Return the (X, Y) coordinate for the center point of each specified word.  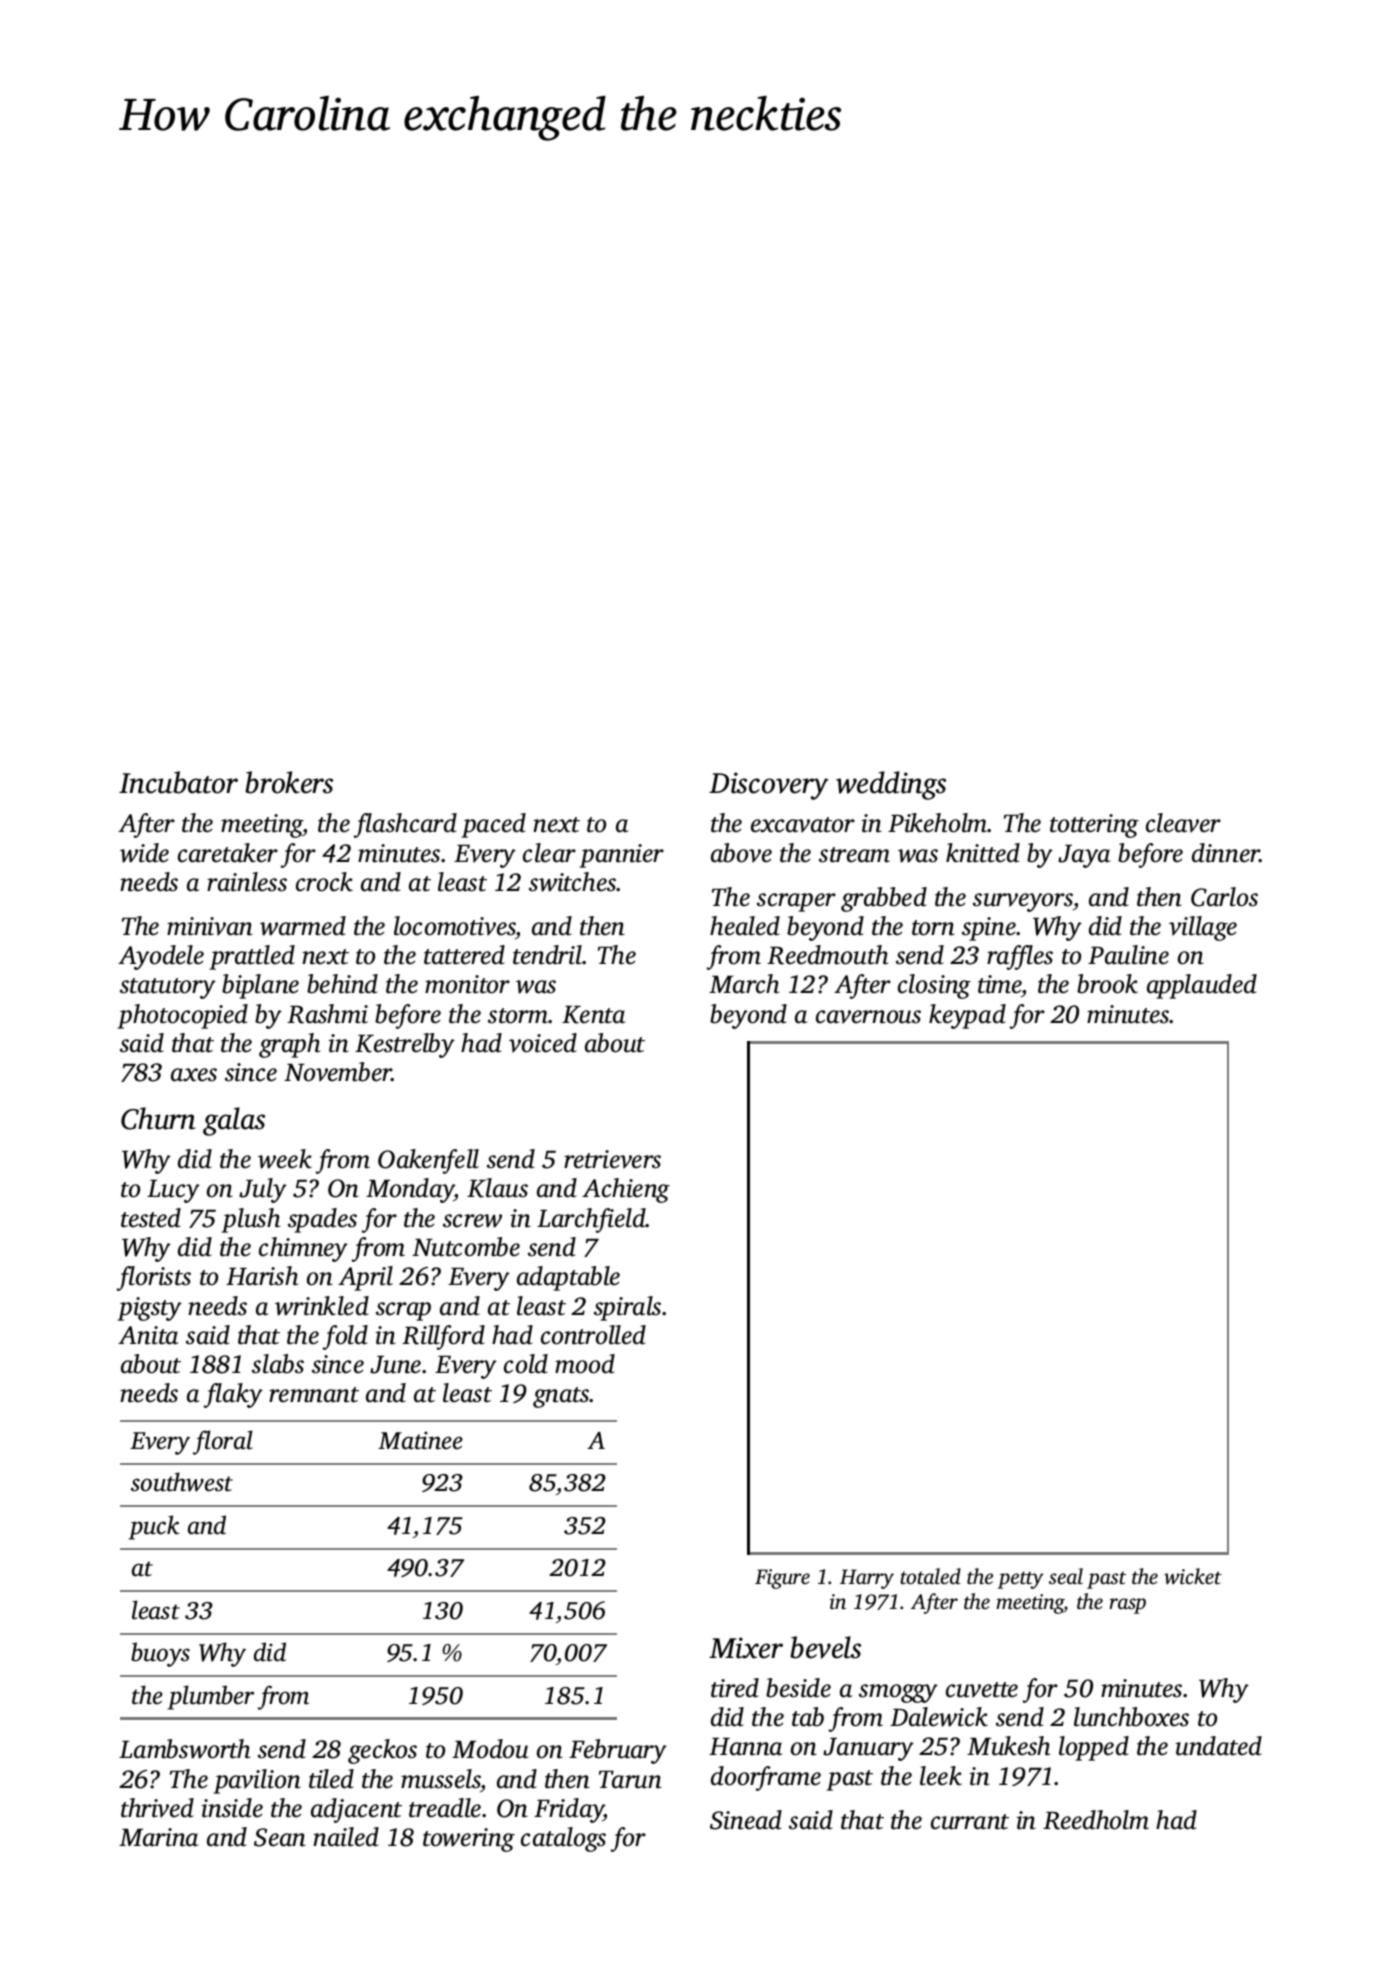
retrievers (612, 1159)
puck (154, 1527)
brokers (289, 782)
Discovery (768, 786)
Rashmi (327, 1014)
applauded (1202, 986)
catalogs (563, 1839)
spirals (627, 1308)
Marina (158, 1837)
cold (526, 1364)
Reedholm (1096, 1820)
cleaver (1183, 823)
